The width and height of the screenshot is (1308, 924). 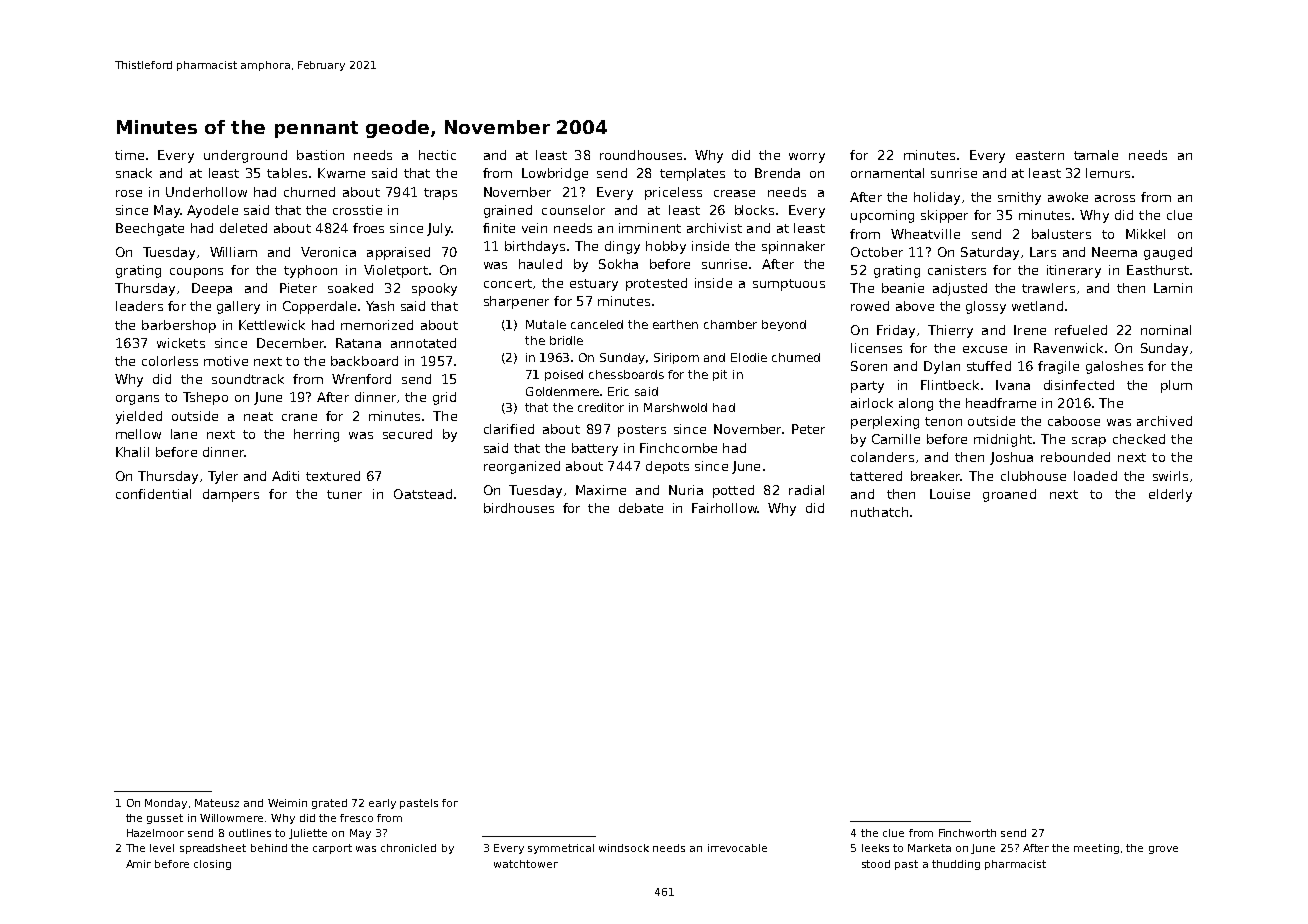 I want to click on tuner, so click(x=344, y=494).
